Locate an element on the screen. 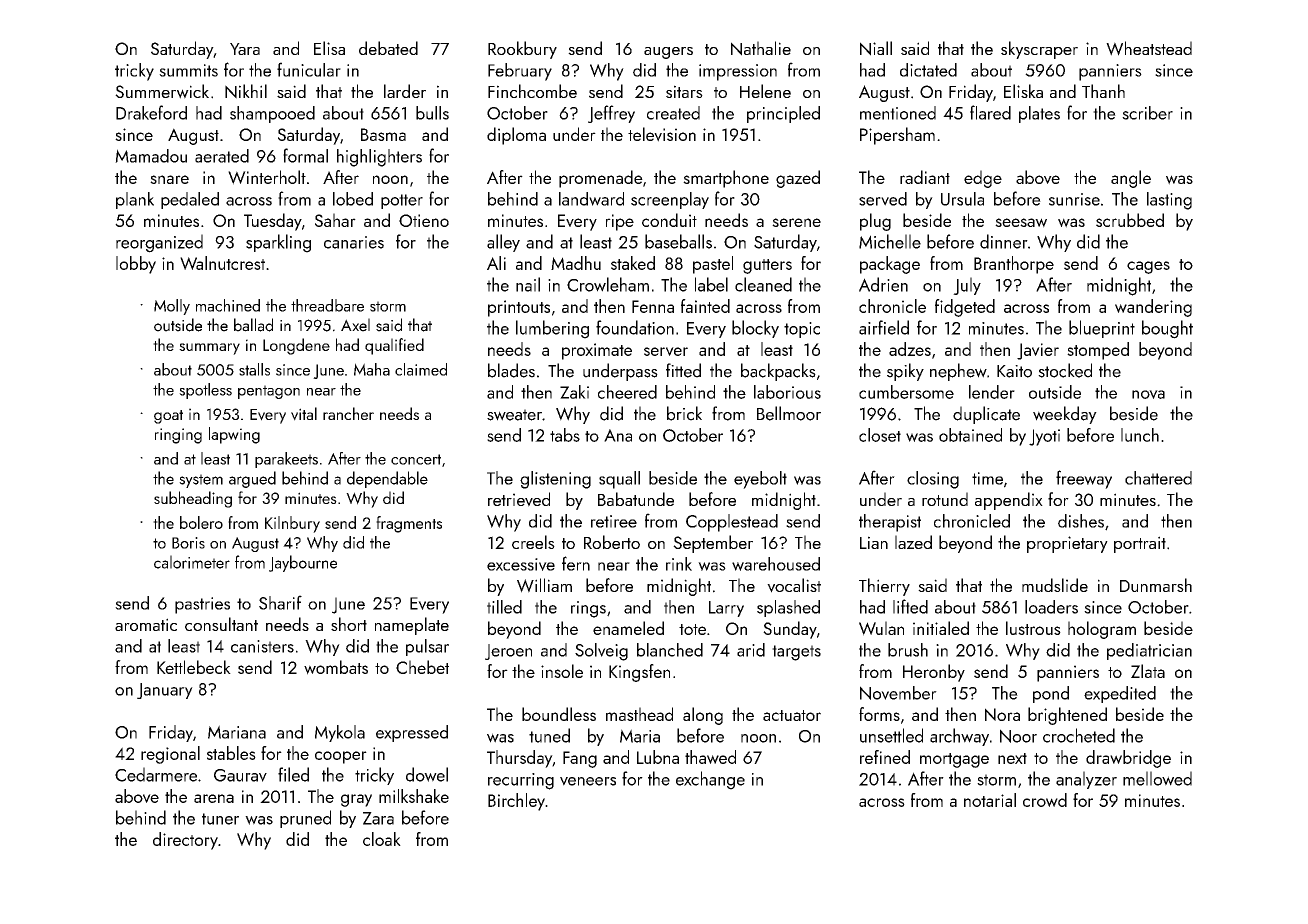  crowd is located at coordinates (1045, 800).
